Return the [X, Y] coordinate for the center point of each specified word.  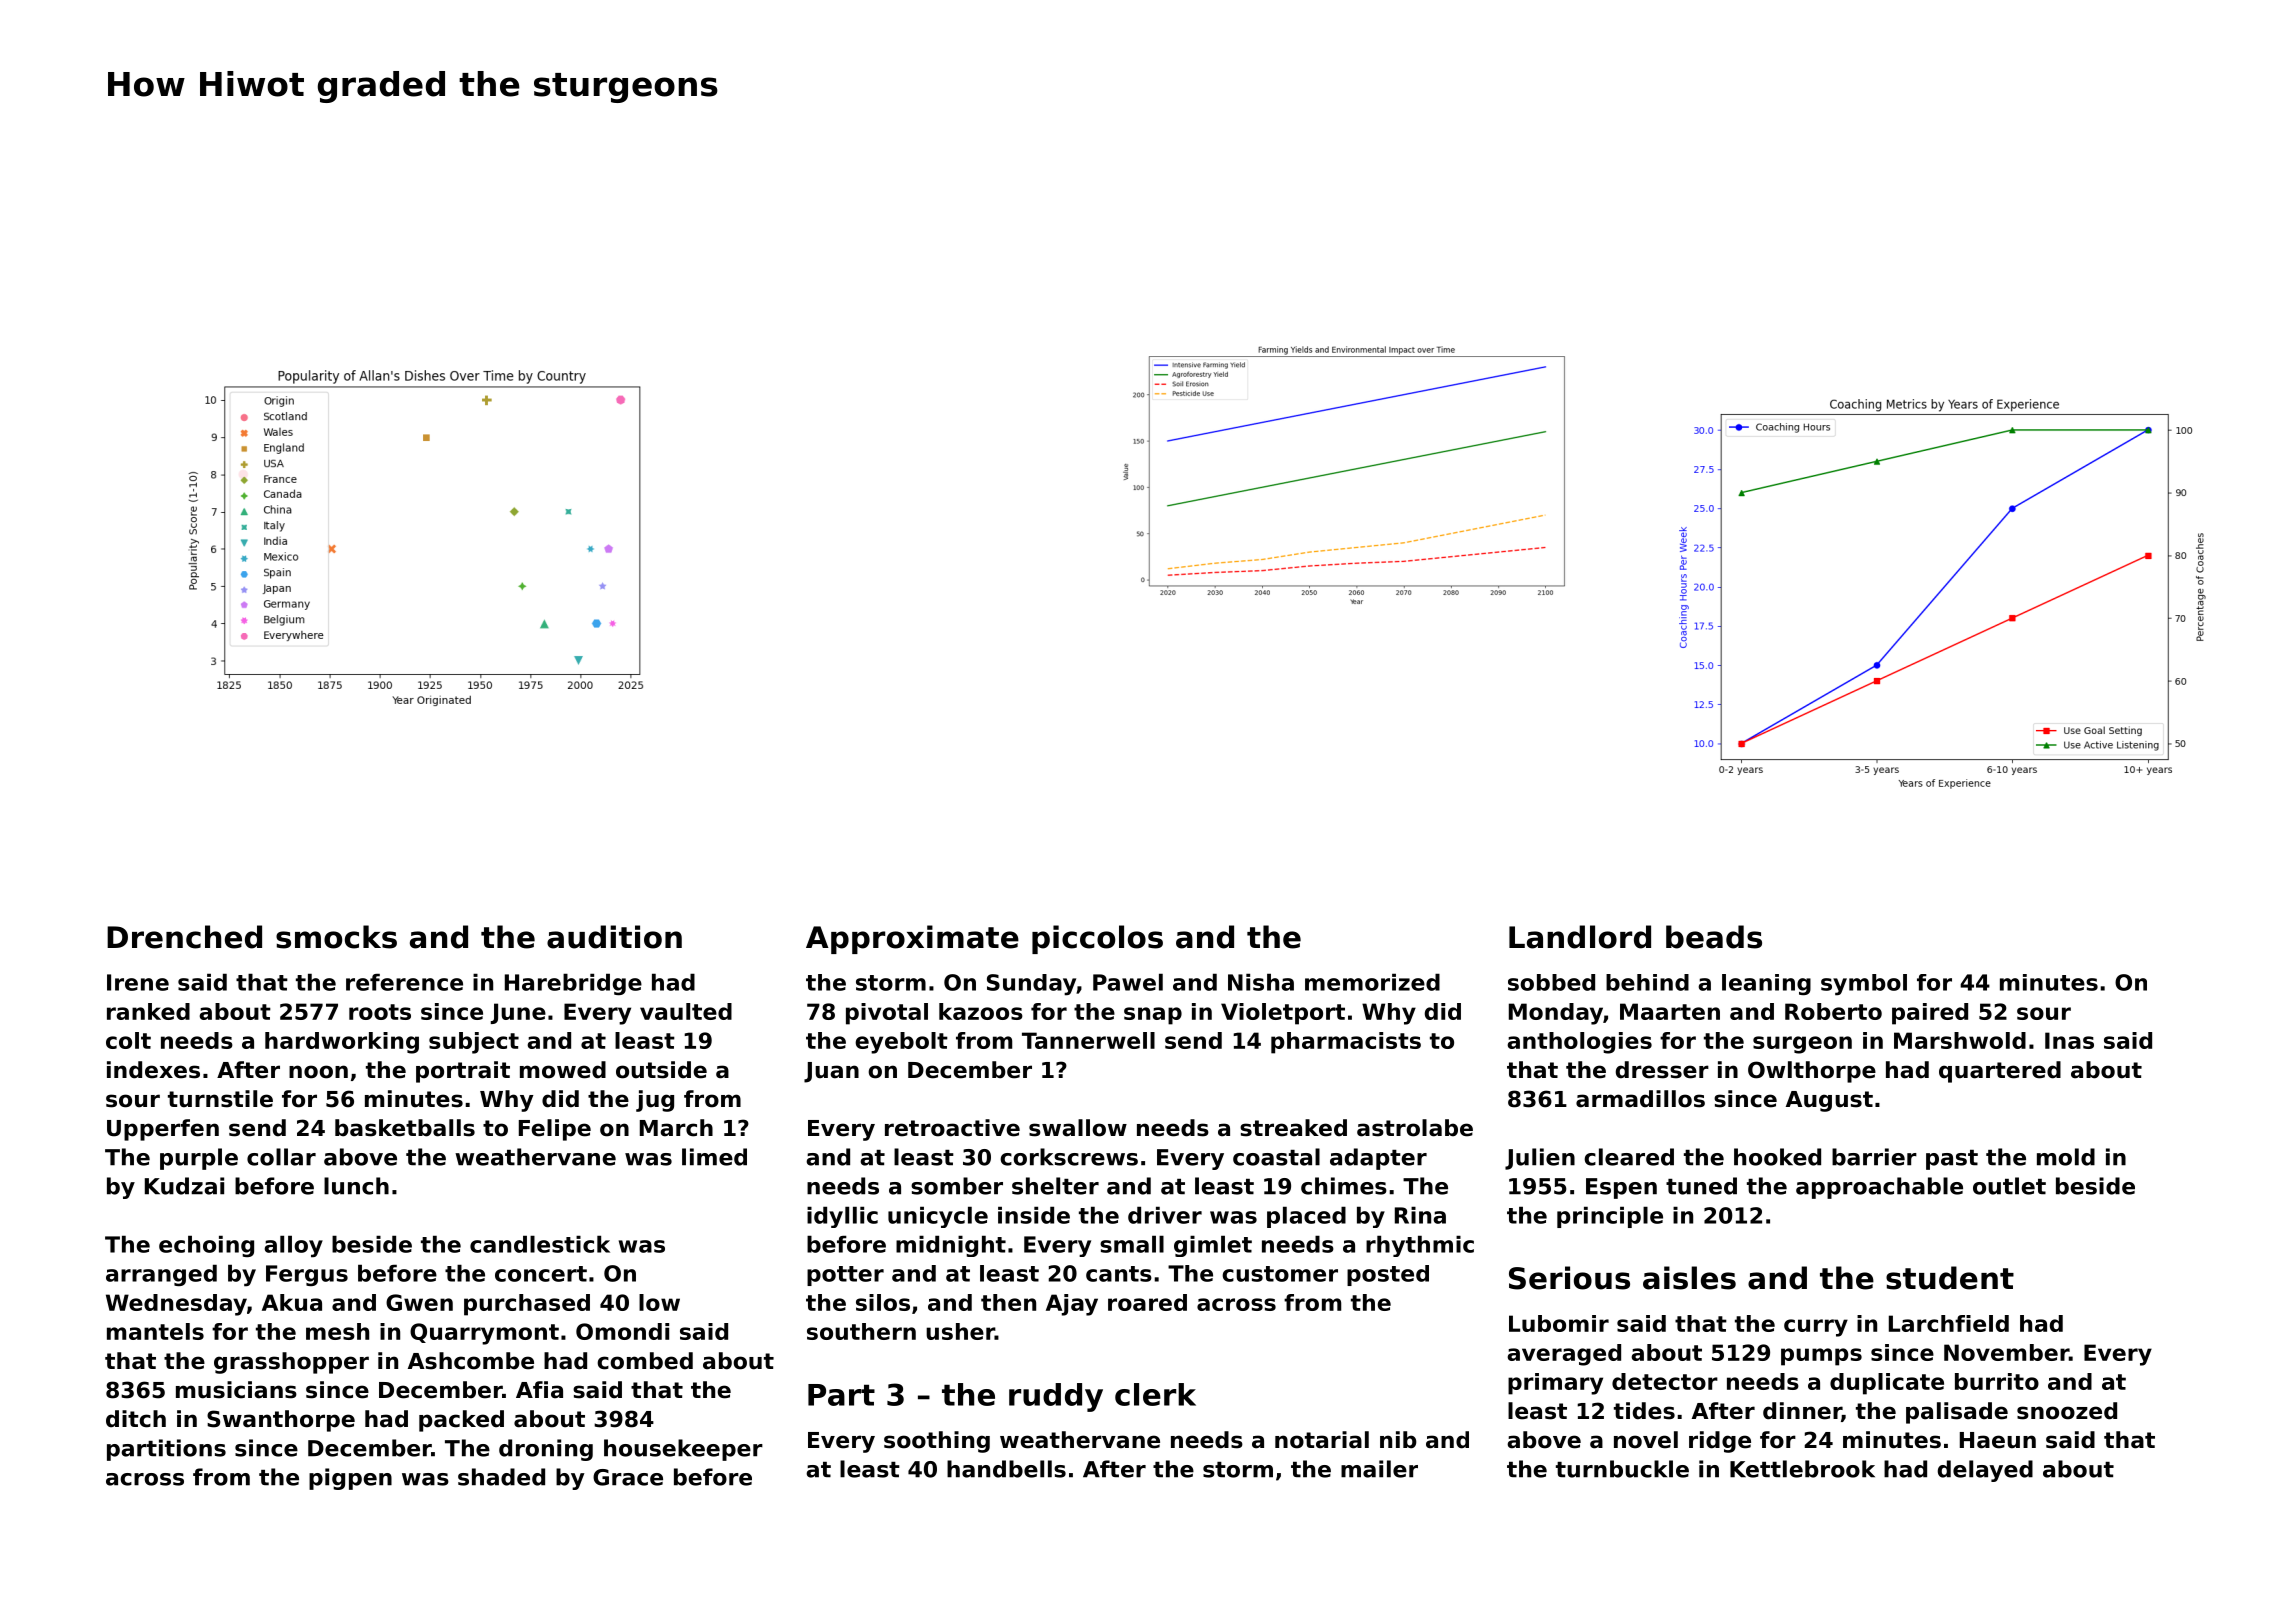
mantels [155, 1331]
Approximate [912, 939]
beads [1714, 937]
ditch [136, 1419]
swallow [1078, 1128]
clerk [1155, 1394]
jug [655, 1101]
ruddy [1056, 1397]
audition [614, 937]
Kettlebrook [1802, 1469]
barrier [1874, 1157]
